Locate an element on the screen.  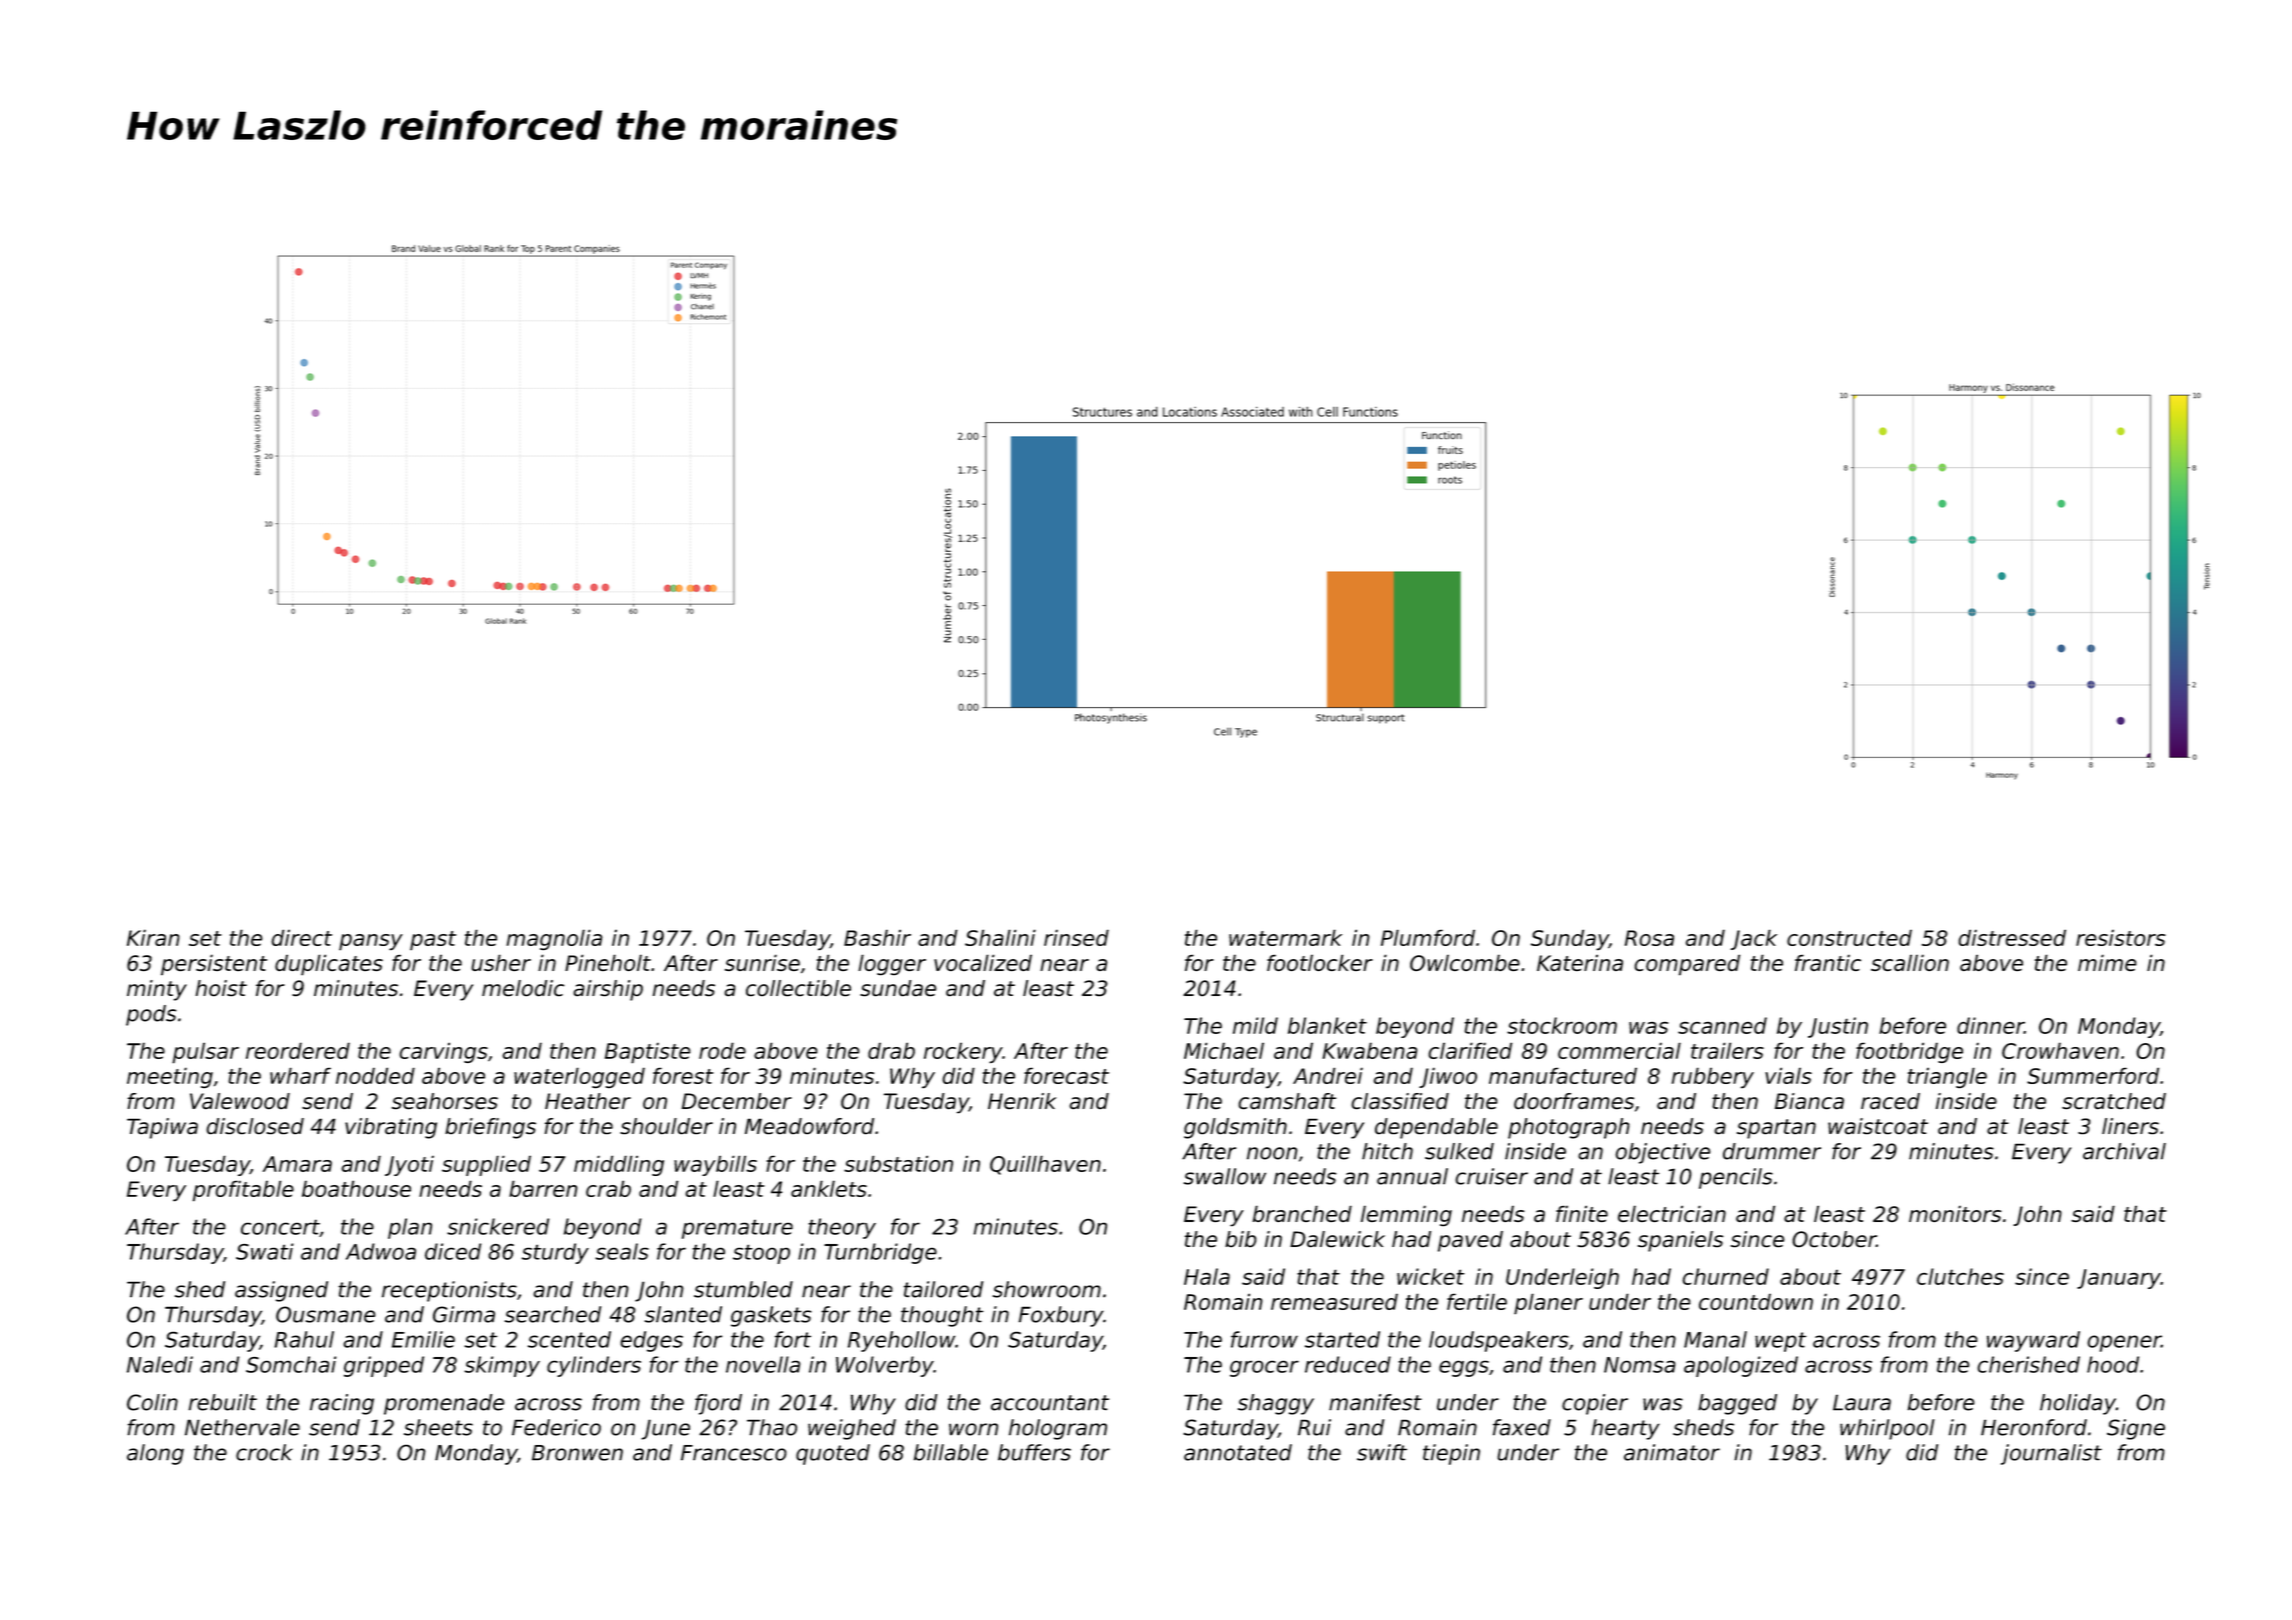
bib is located at coordinates (1241, 1239).
